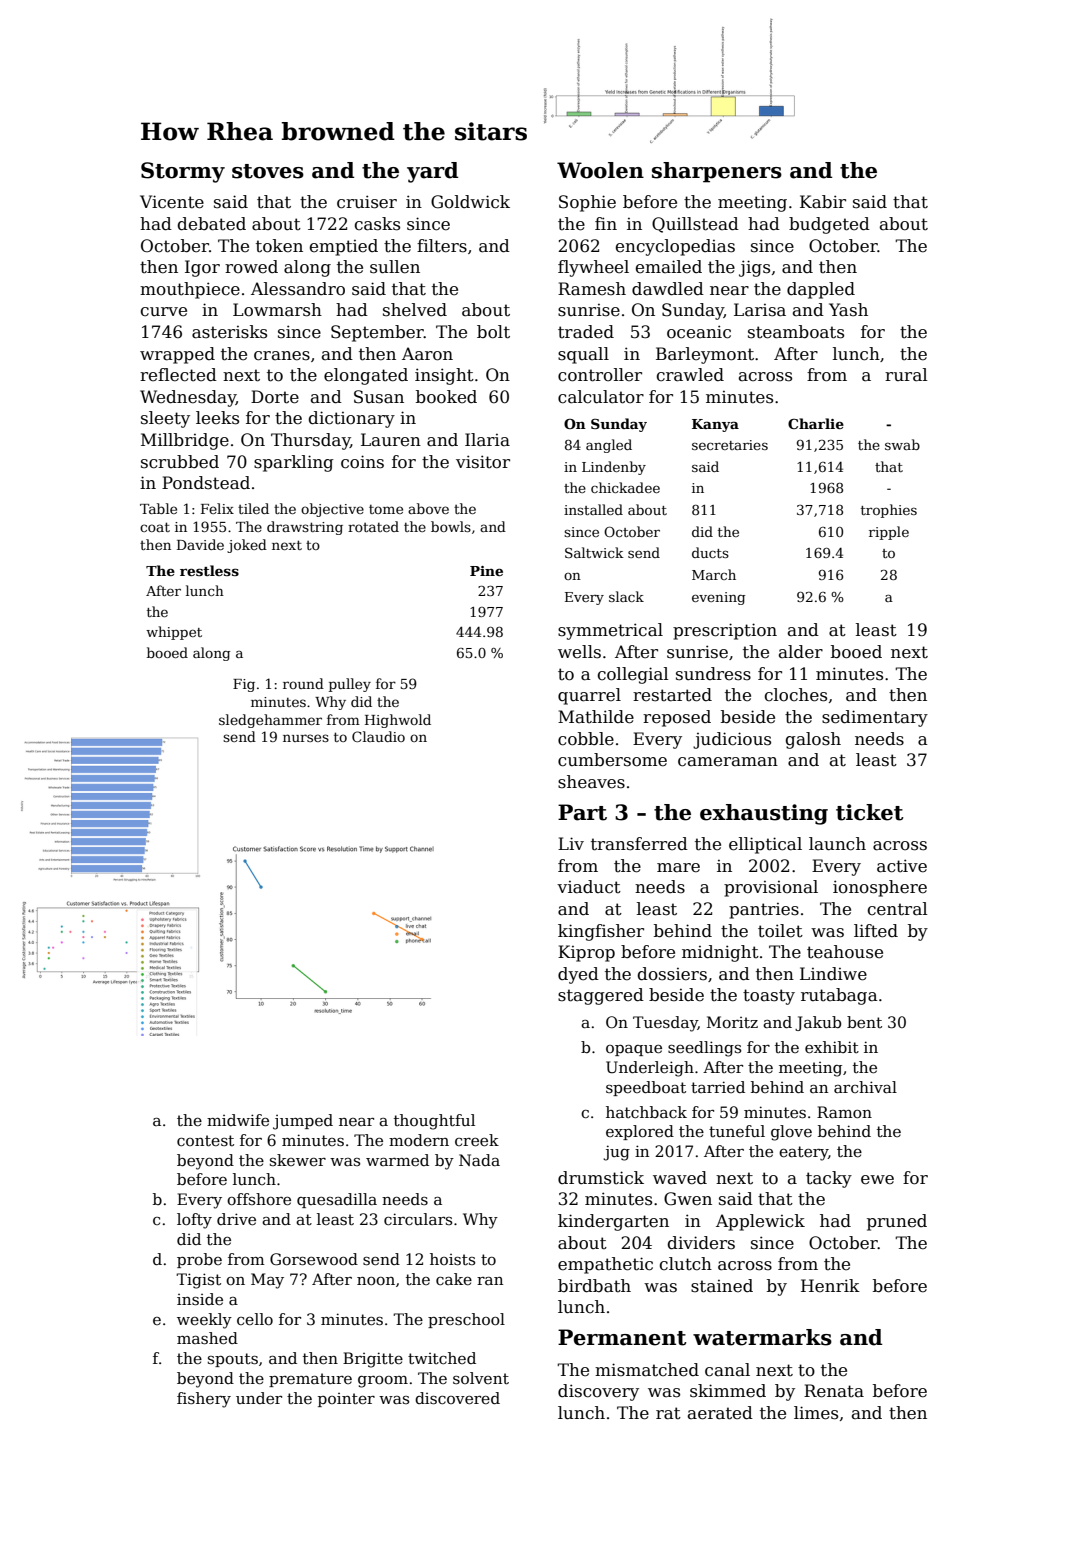 The image size is (1068, 1547). Describe the element at coordinates (906, 375) in the screenshot. I see `rural` at that location.
